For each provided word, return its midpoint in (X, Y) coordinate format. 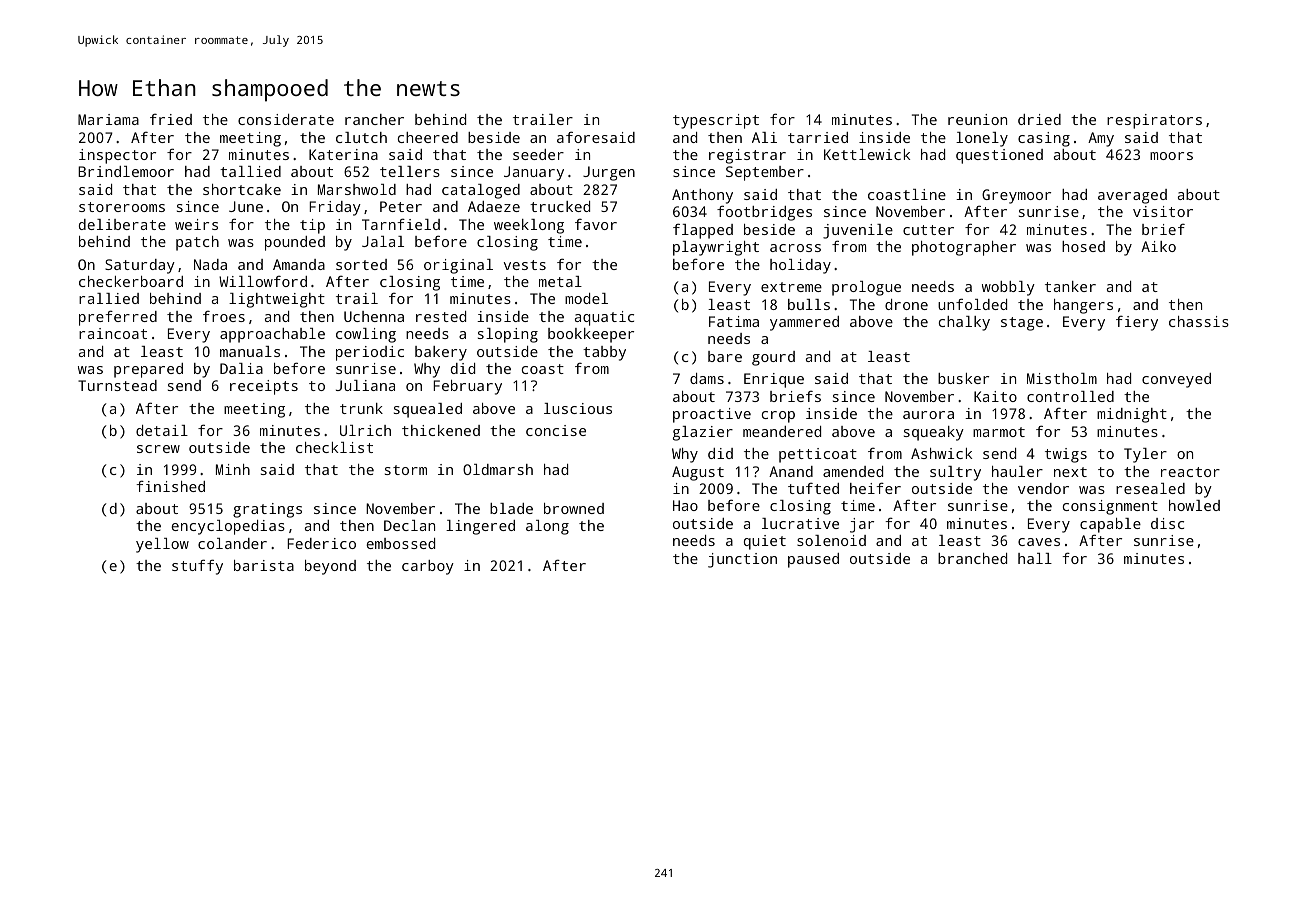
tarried (818, 137)
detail (162, 430)
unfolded (972, 304)
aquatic (604, 318)
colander (232, 543)
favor (596, 224)
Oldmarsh (498, 469)
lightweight (277, 300)
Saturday (140, 266)
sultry (955, 473)
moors (1171, 156)
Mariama (108, 119)
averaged (1132, 196)
